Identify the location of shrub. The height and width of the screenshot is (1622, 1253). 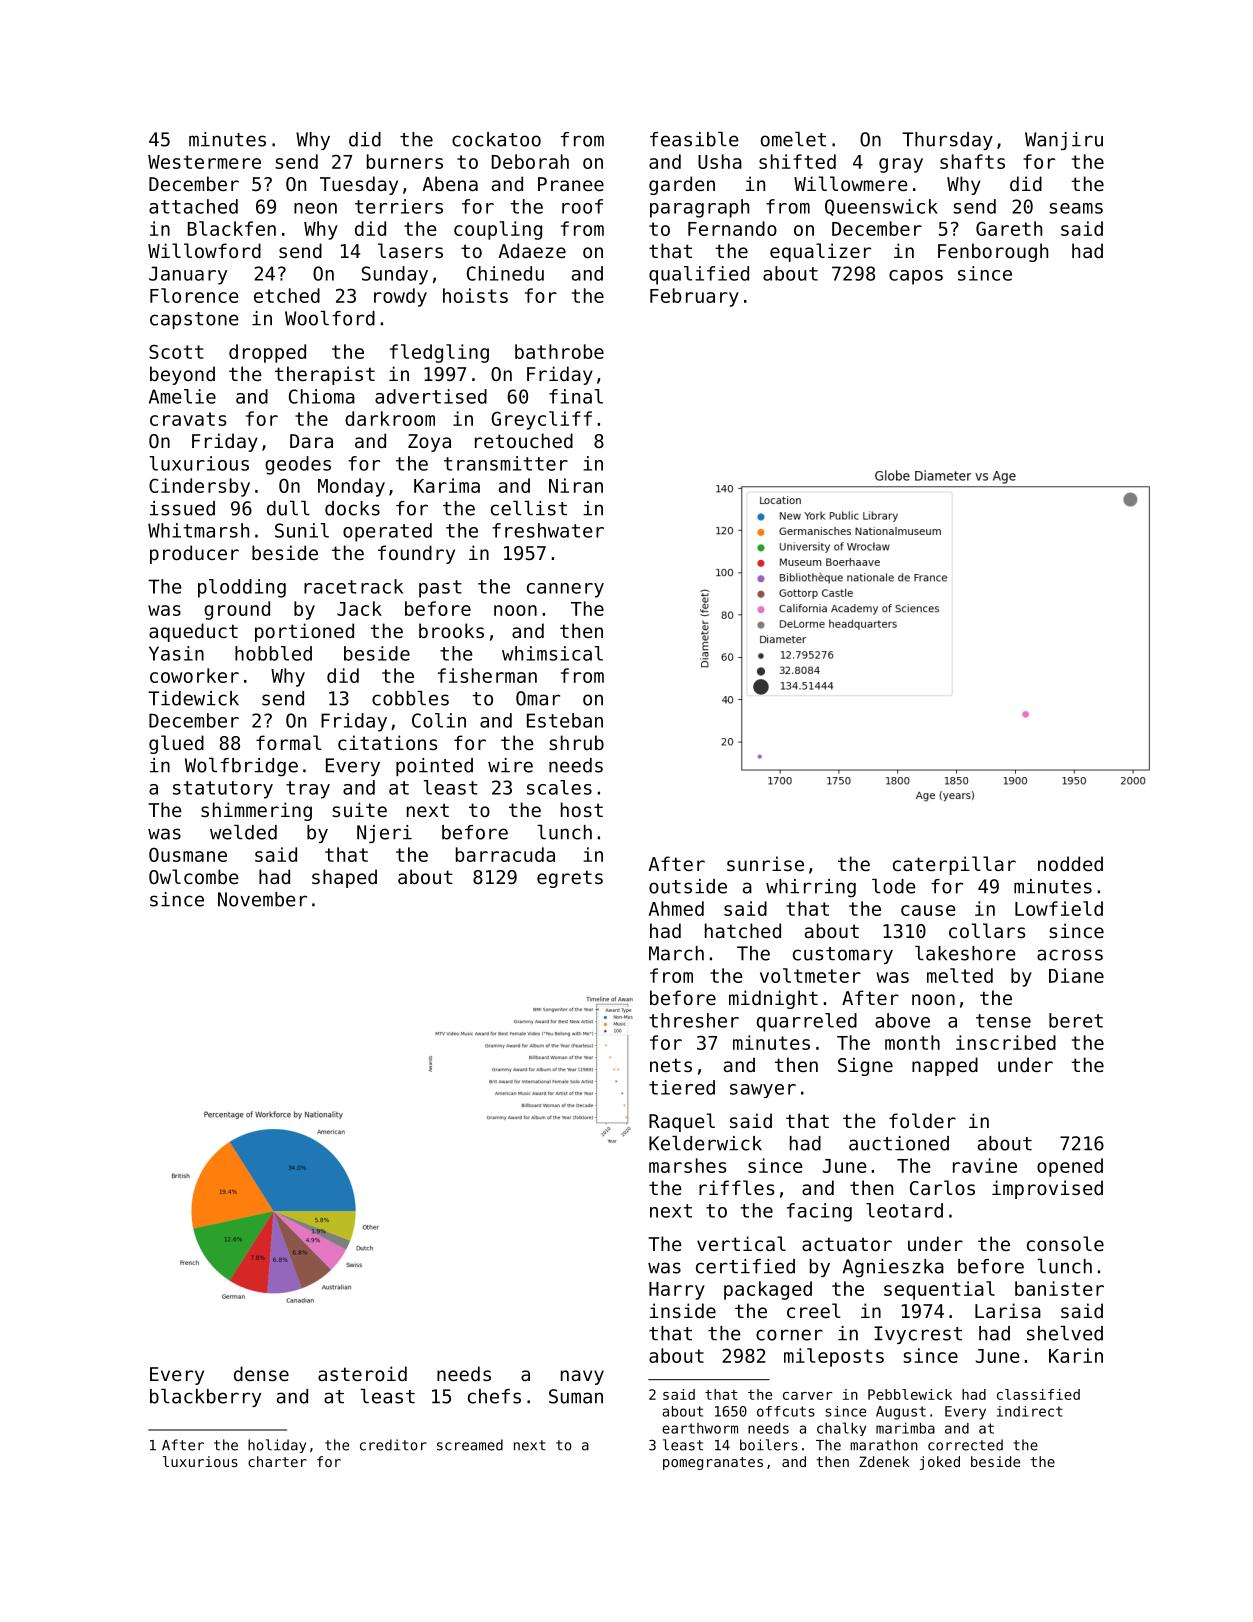
(576, 742).
